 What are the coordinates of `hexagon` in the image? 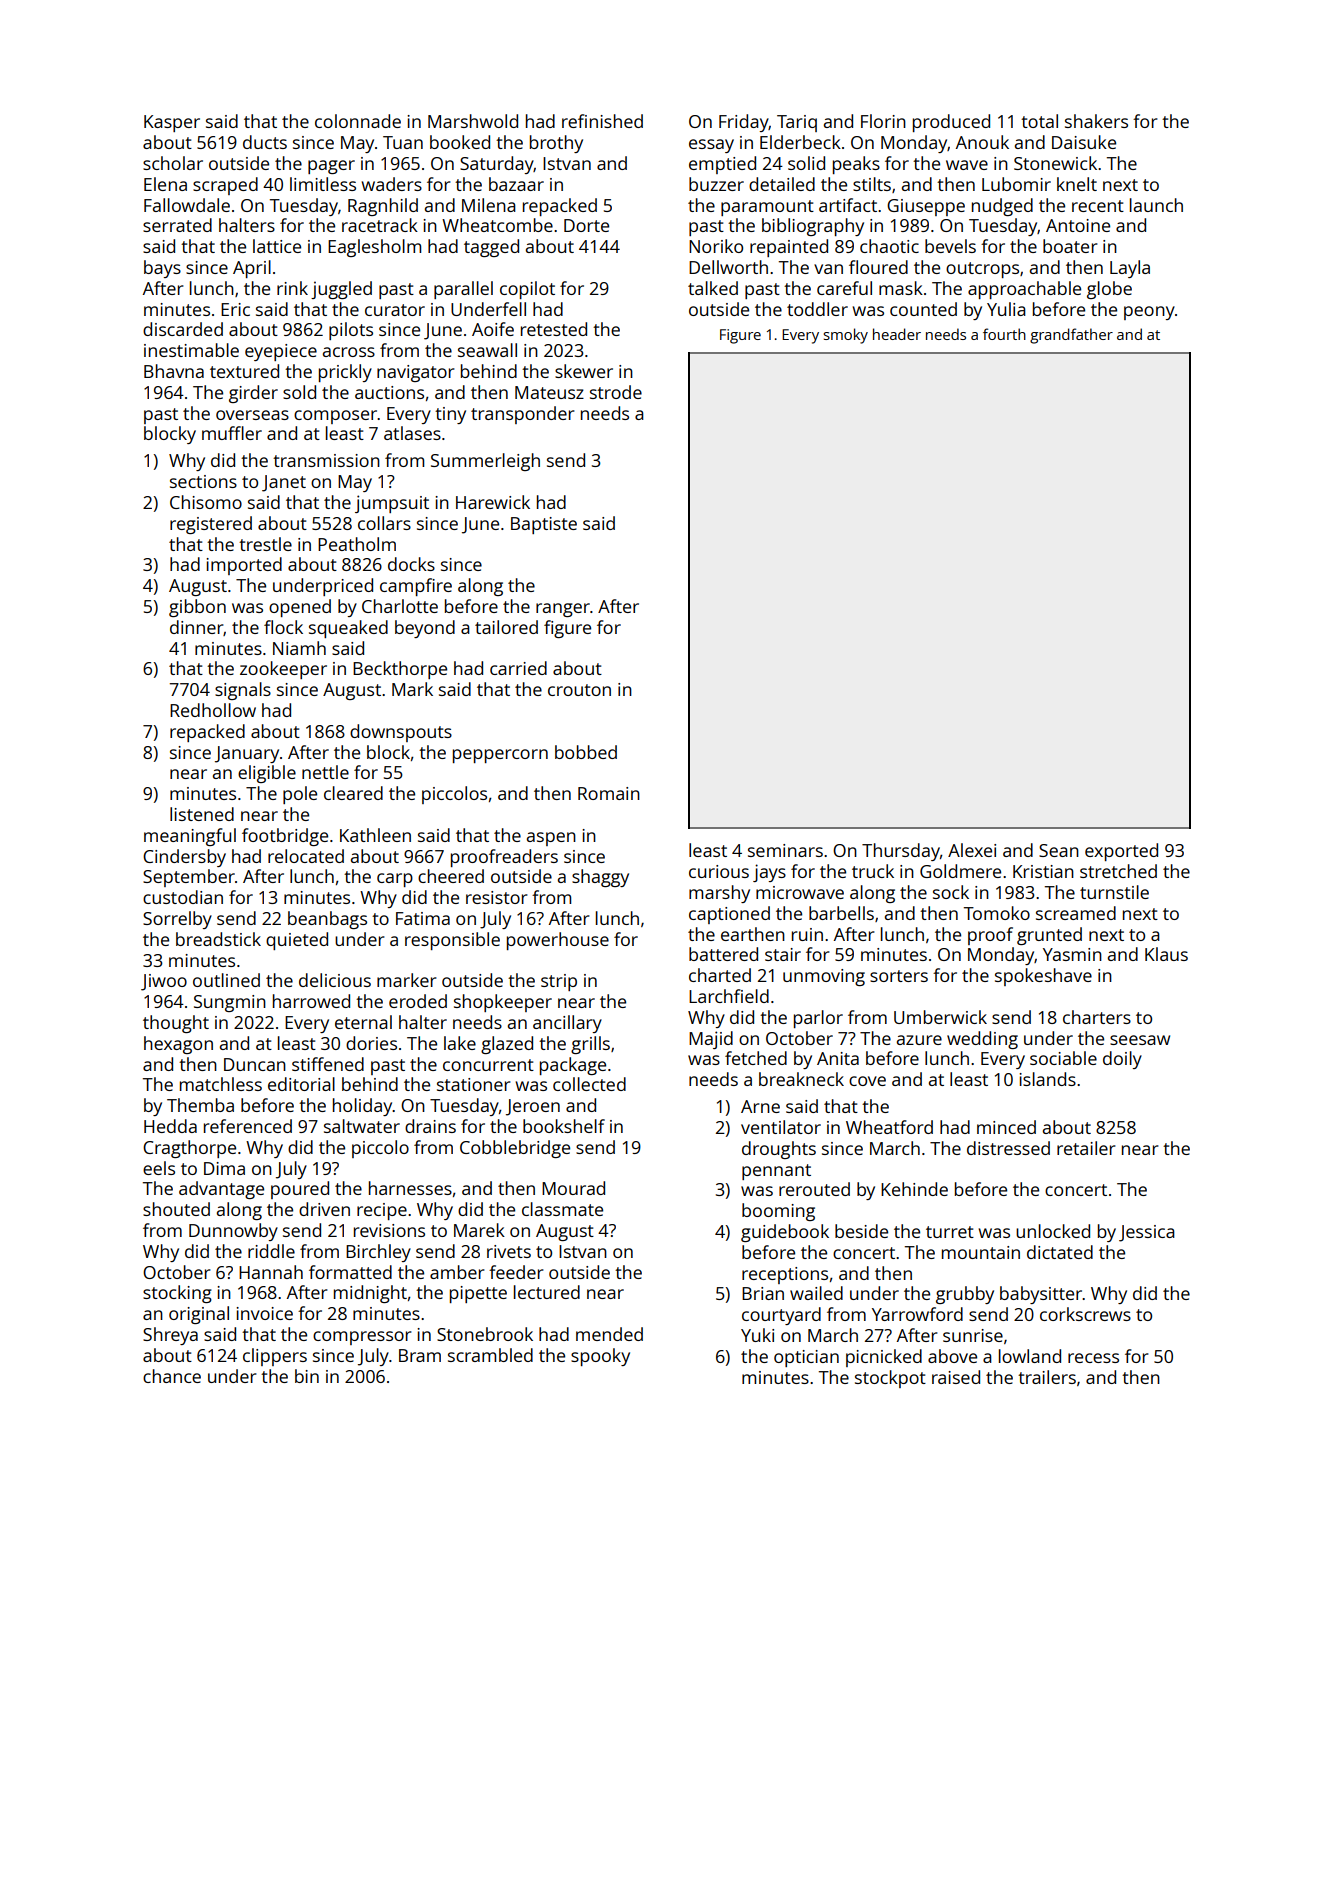 It's located at (178, 1045).
